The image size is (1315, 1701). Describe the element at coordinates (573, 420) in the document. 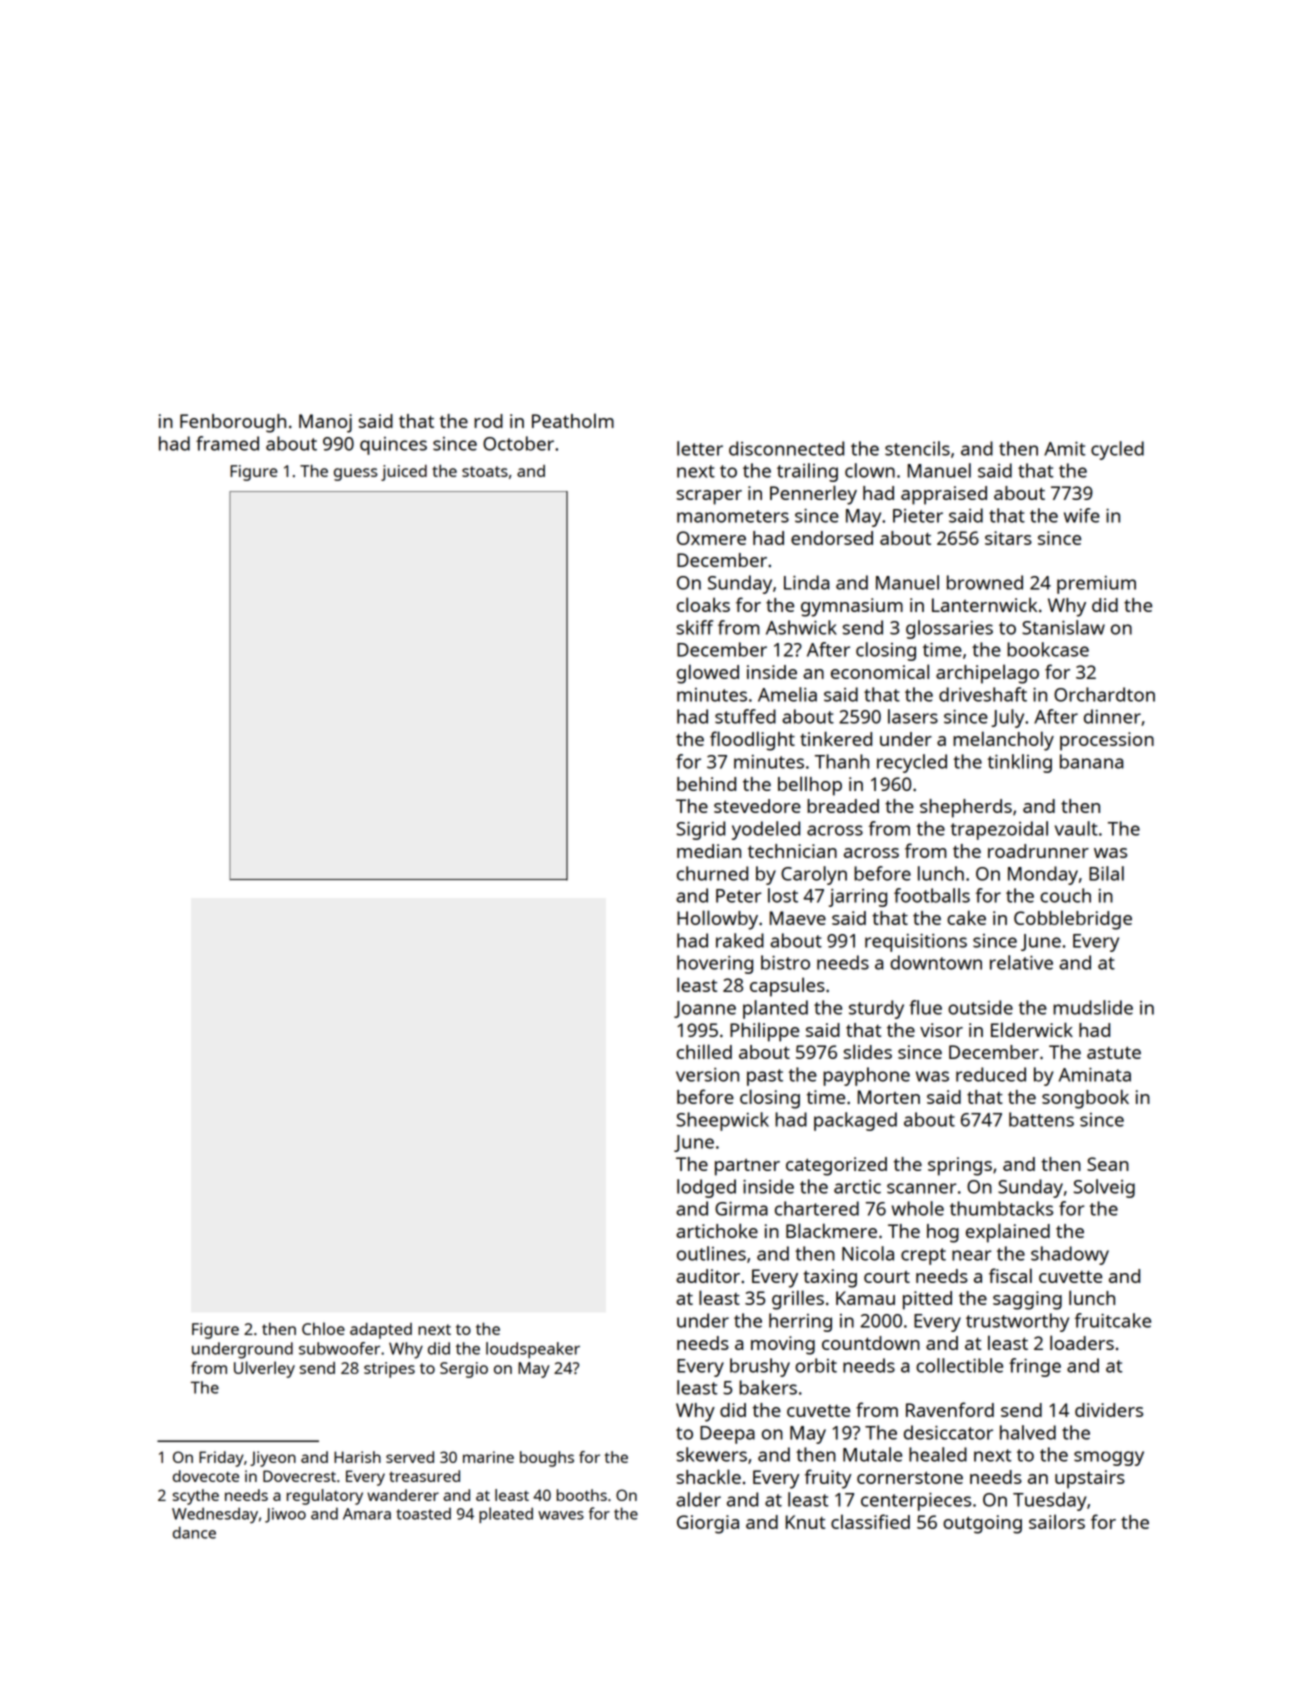

I see `Peatholm` at that location.
